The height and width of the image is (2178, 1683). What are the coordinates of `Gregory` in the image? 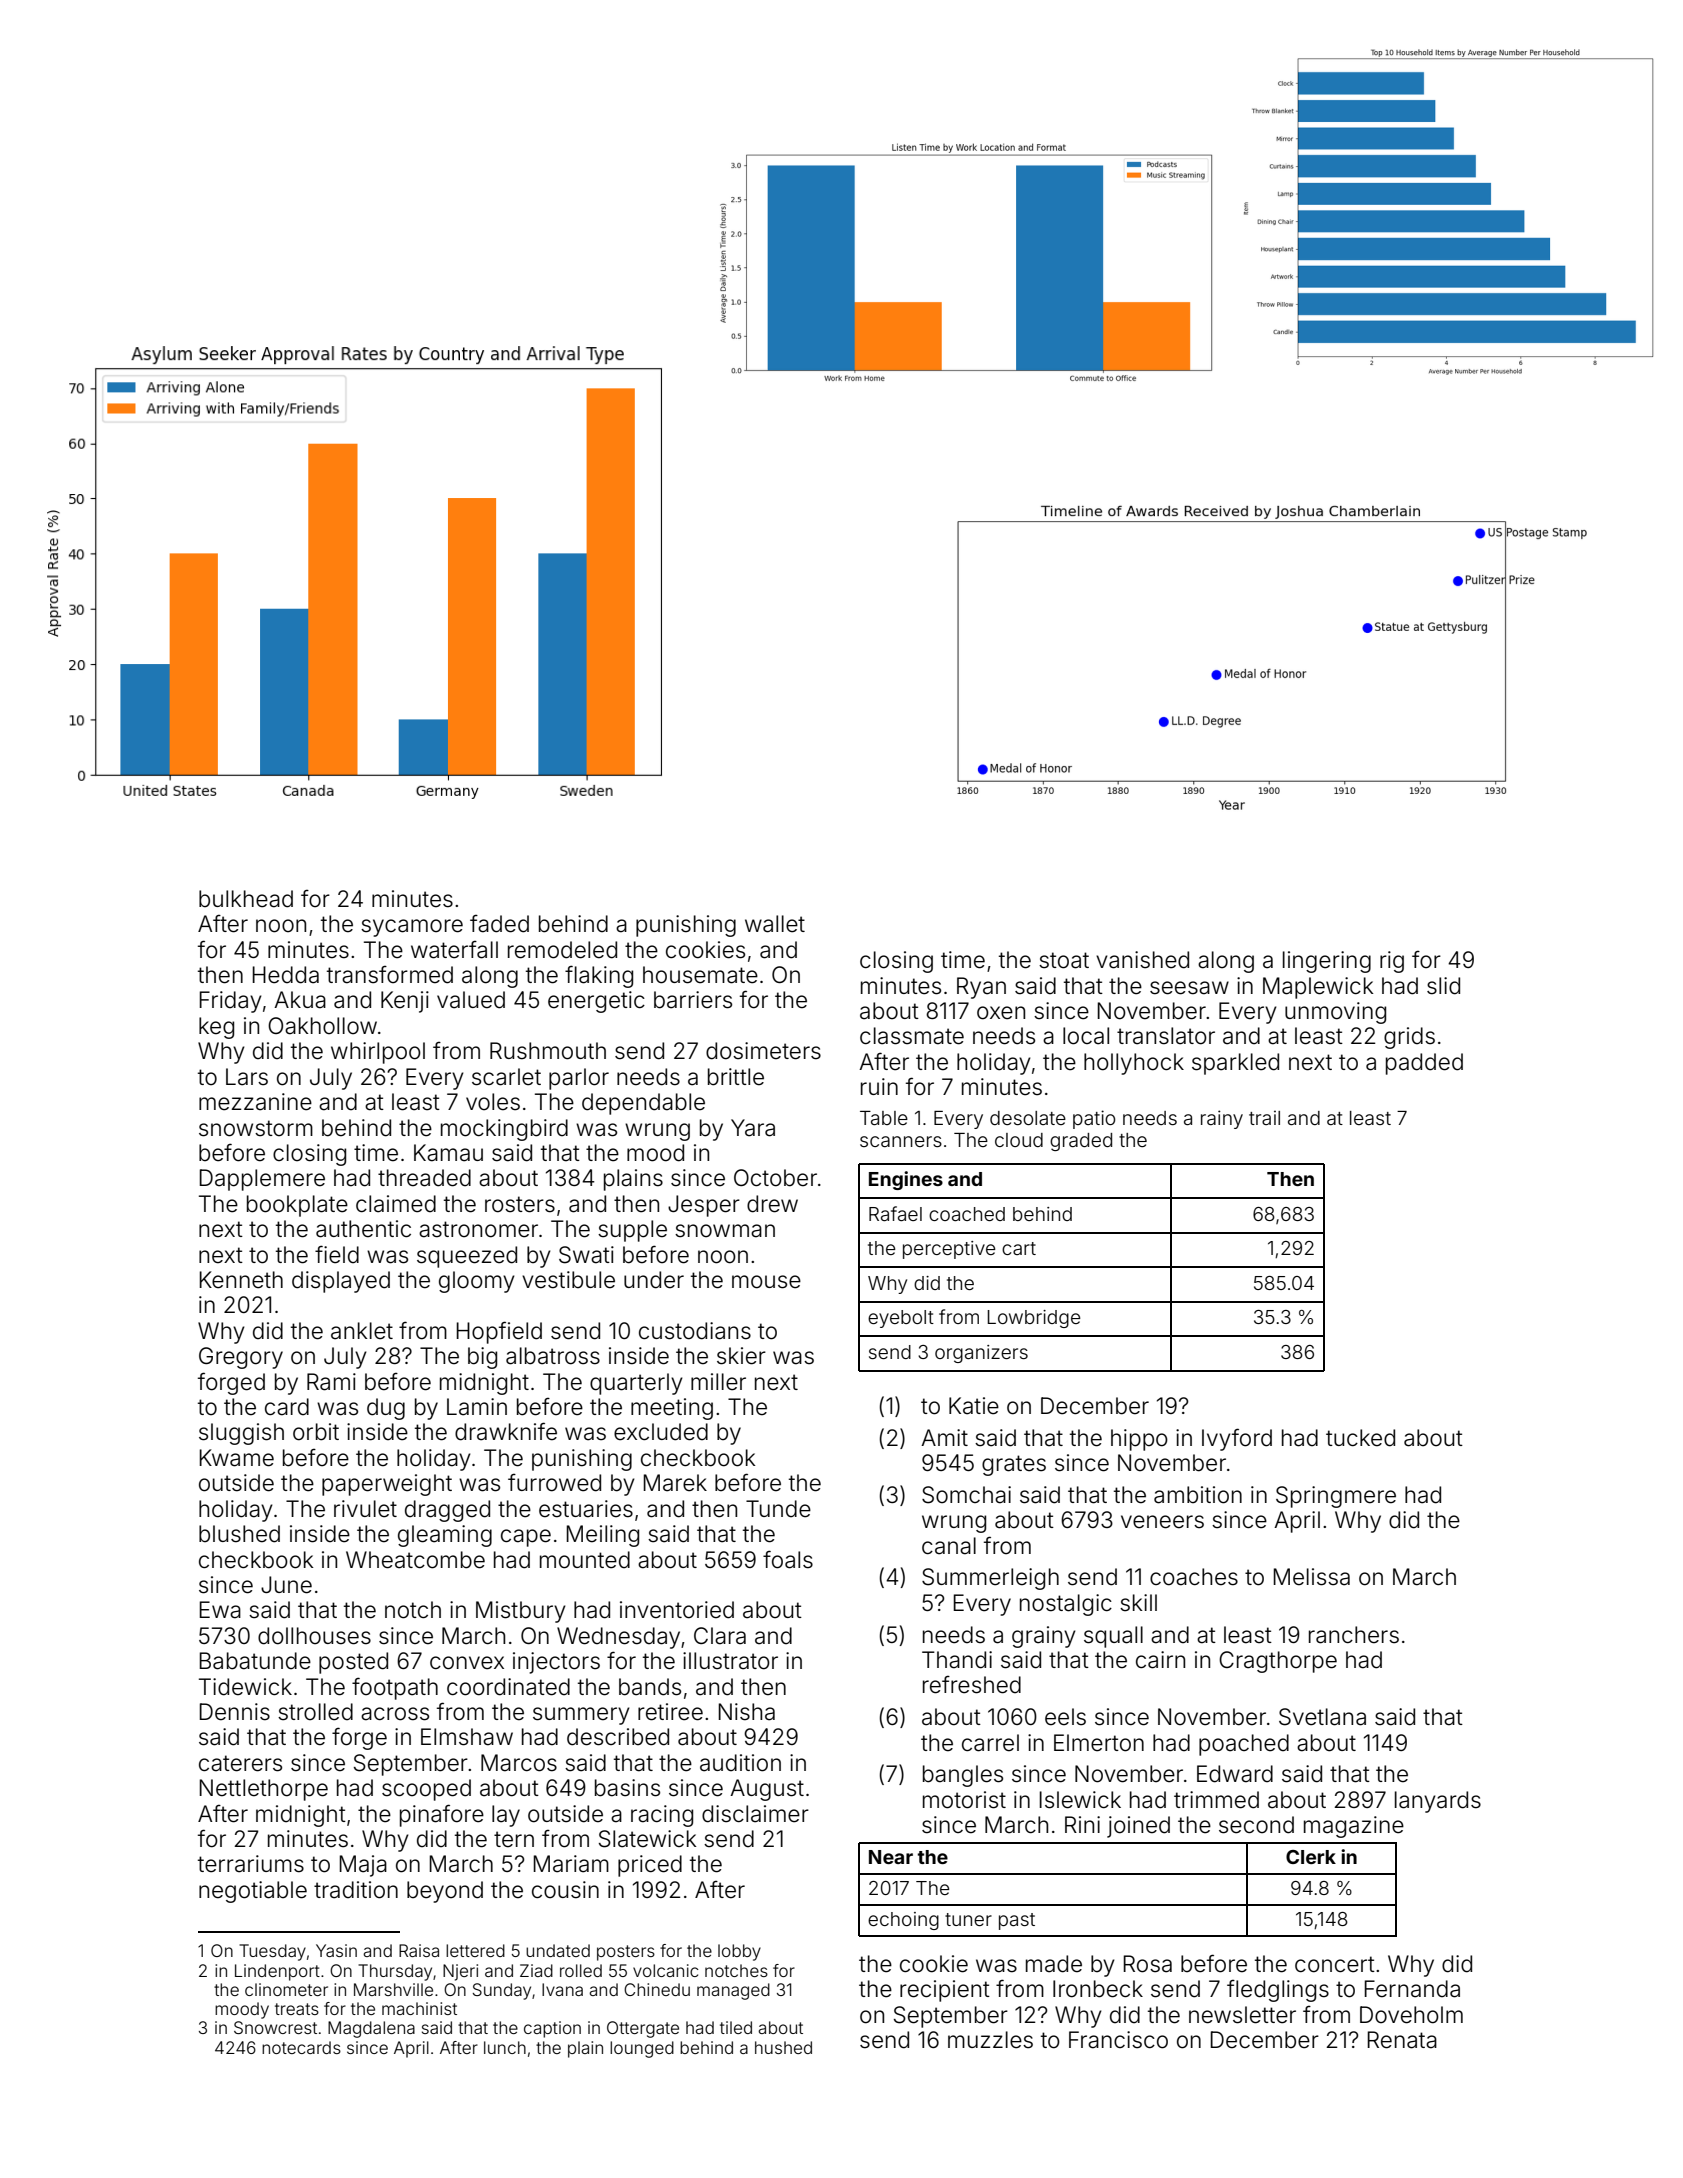 It's located at (241, 1358).
